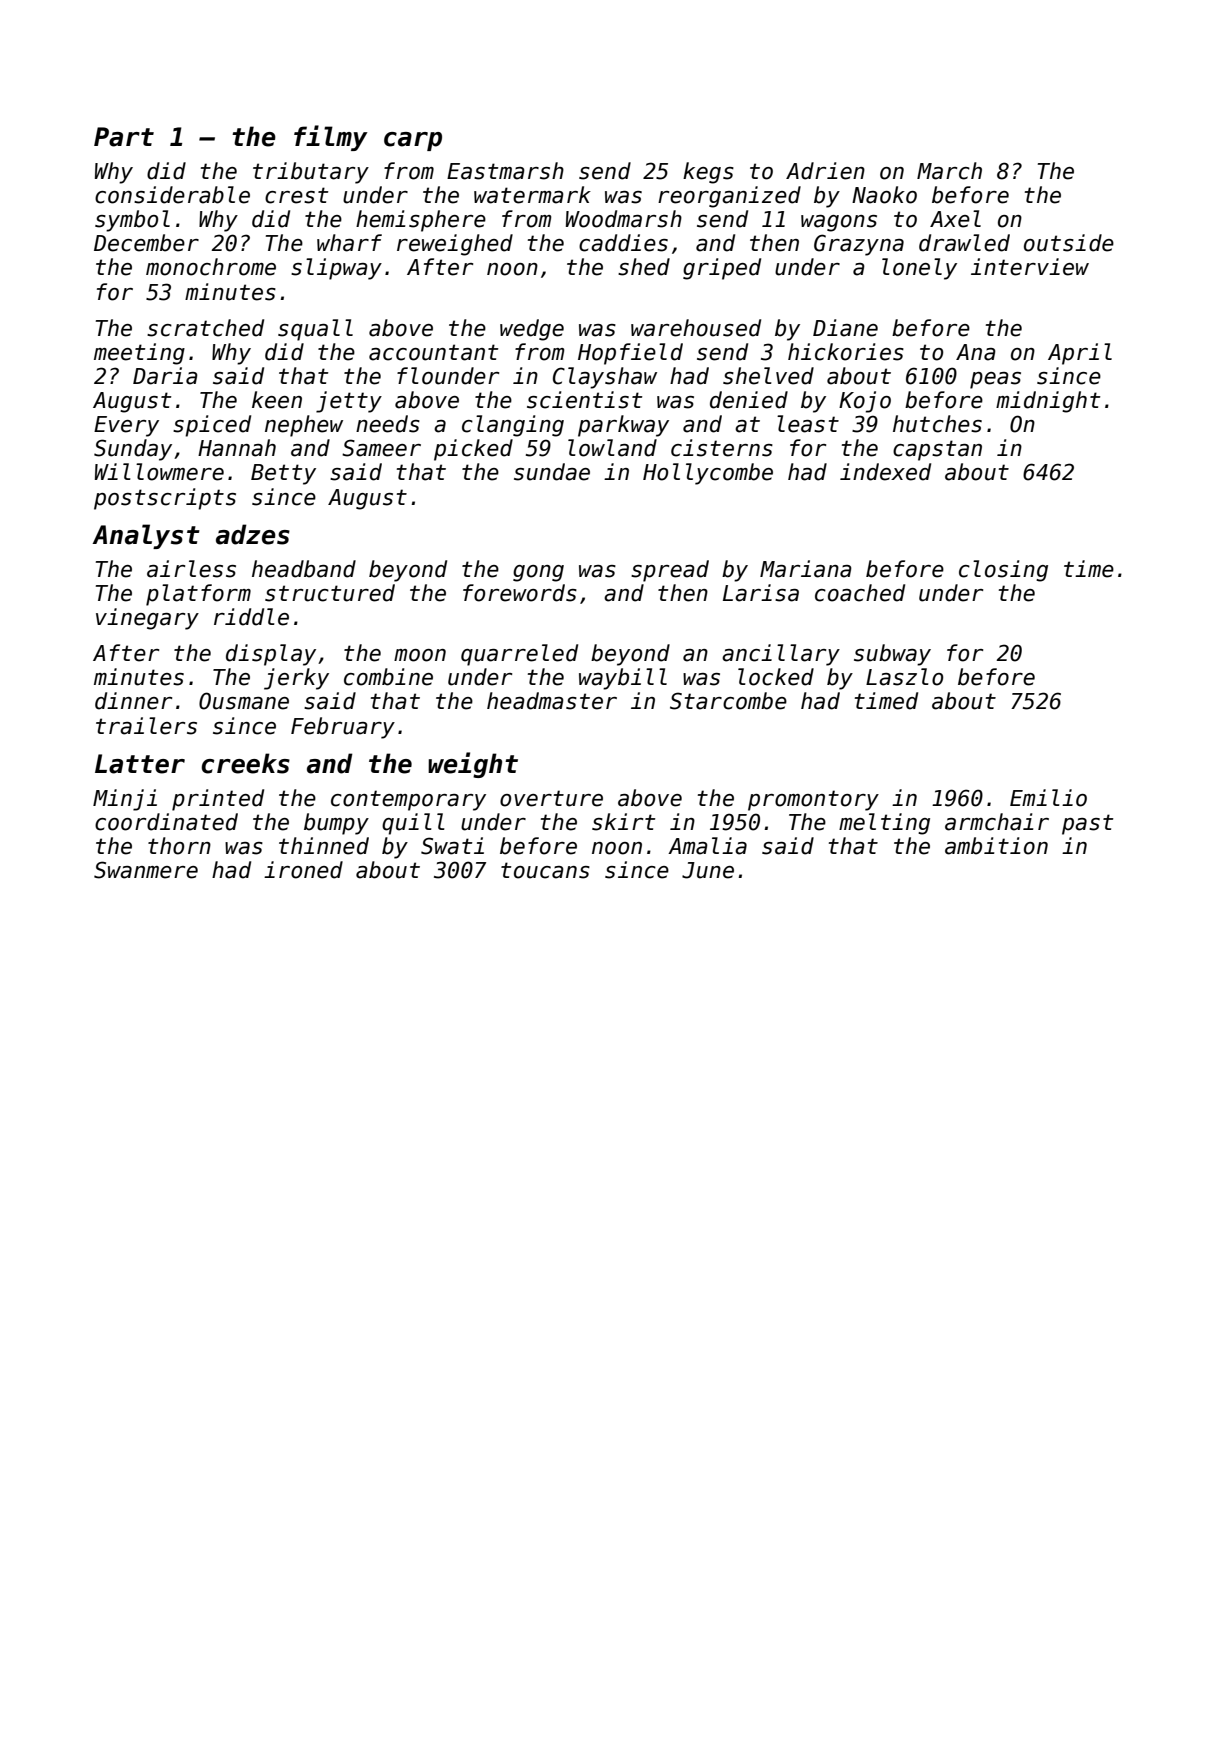 This screenshot has height=1742, width=1232. What do you see at coordinates (1003, 571) in the screenshot?
I see `closing` at bounding box center [1003, 571].
